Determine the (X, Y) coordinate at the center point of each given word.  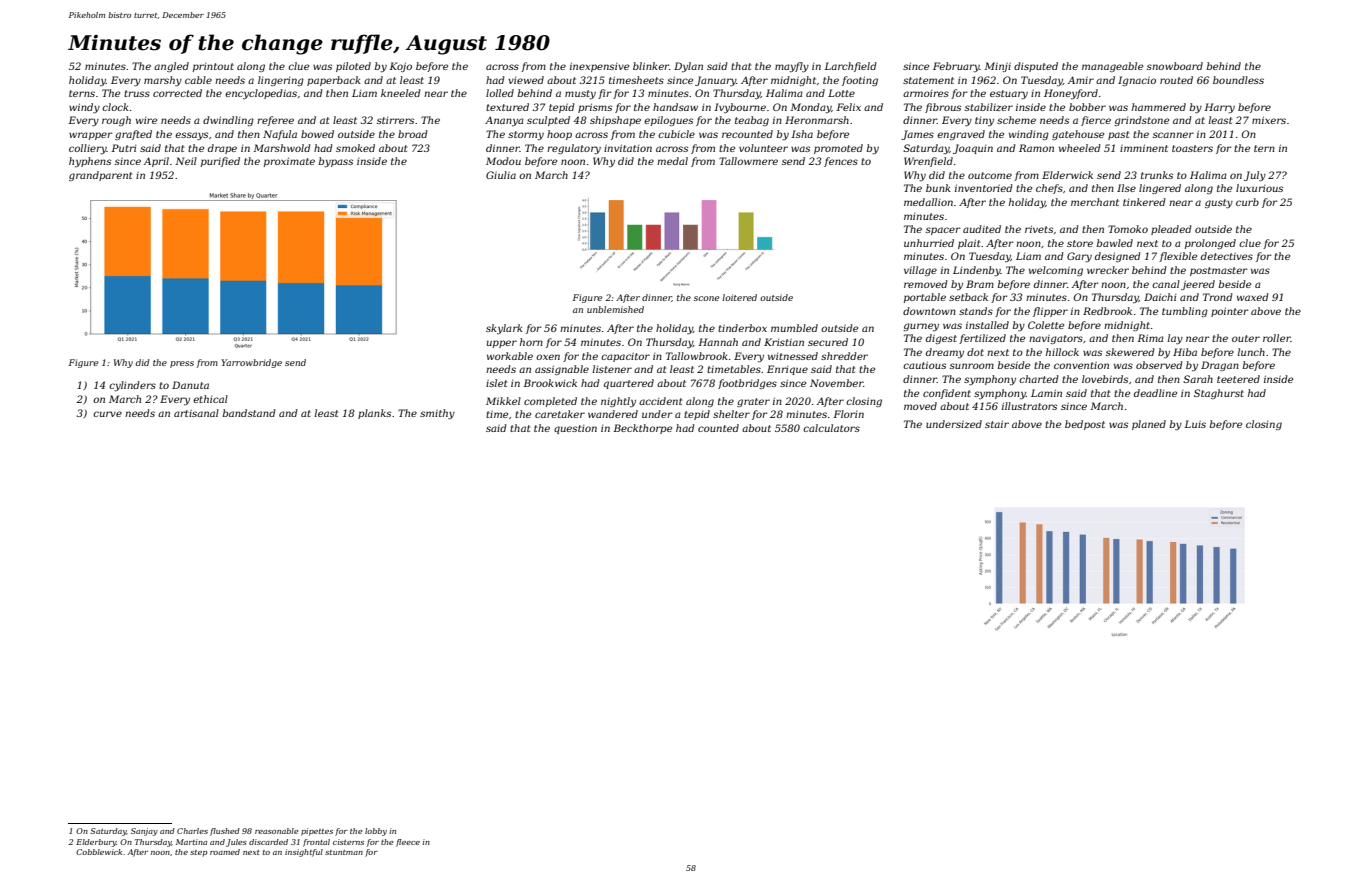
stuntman (344, 852)
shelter (731, 414)
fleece (408, 843)
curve (107, 414)
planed (1149, 425)
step (199, 853)
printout (213, 67)
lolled (500, 93)
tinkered (1144, 202)
